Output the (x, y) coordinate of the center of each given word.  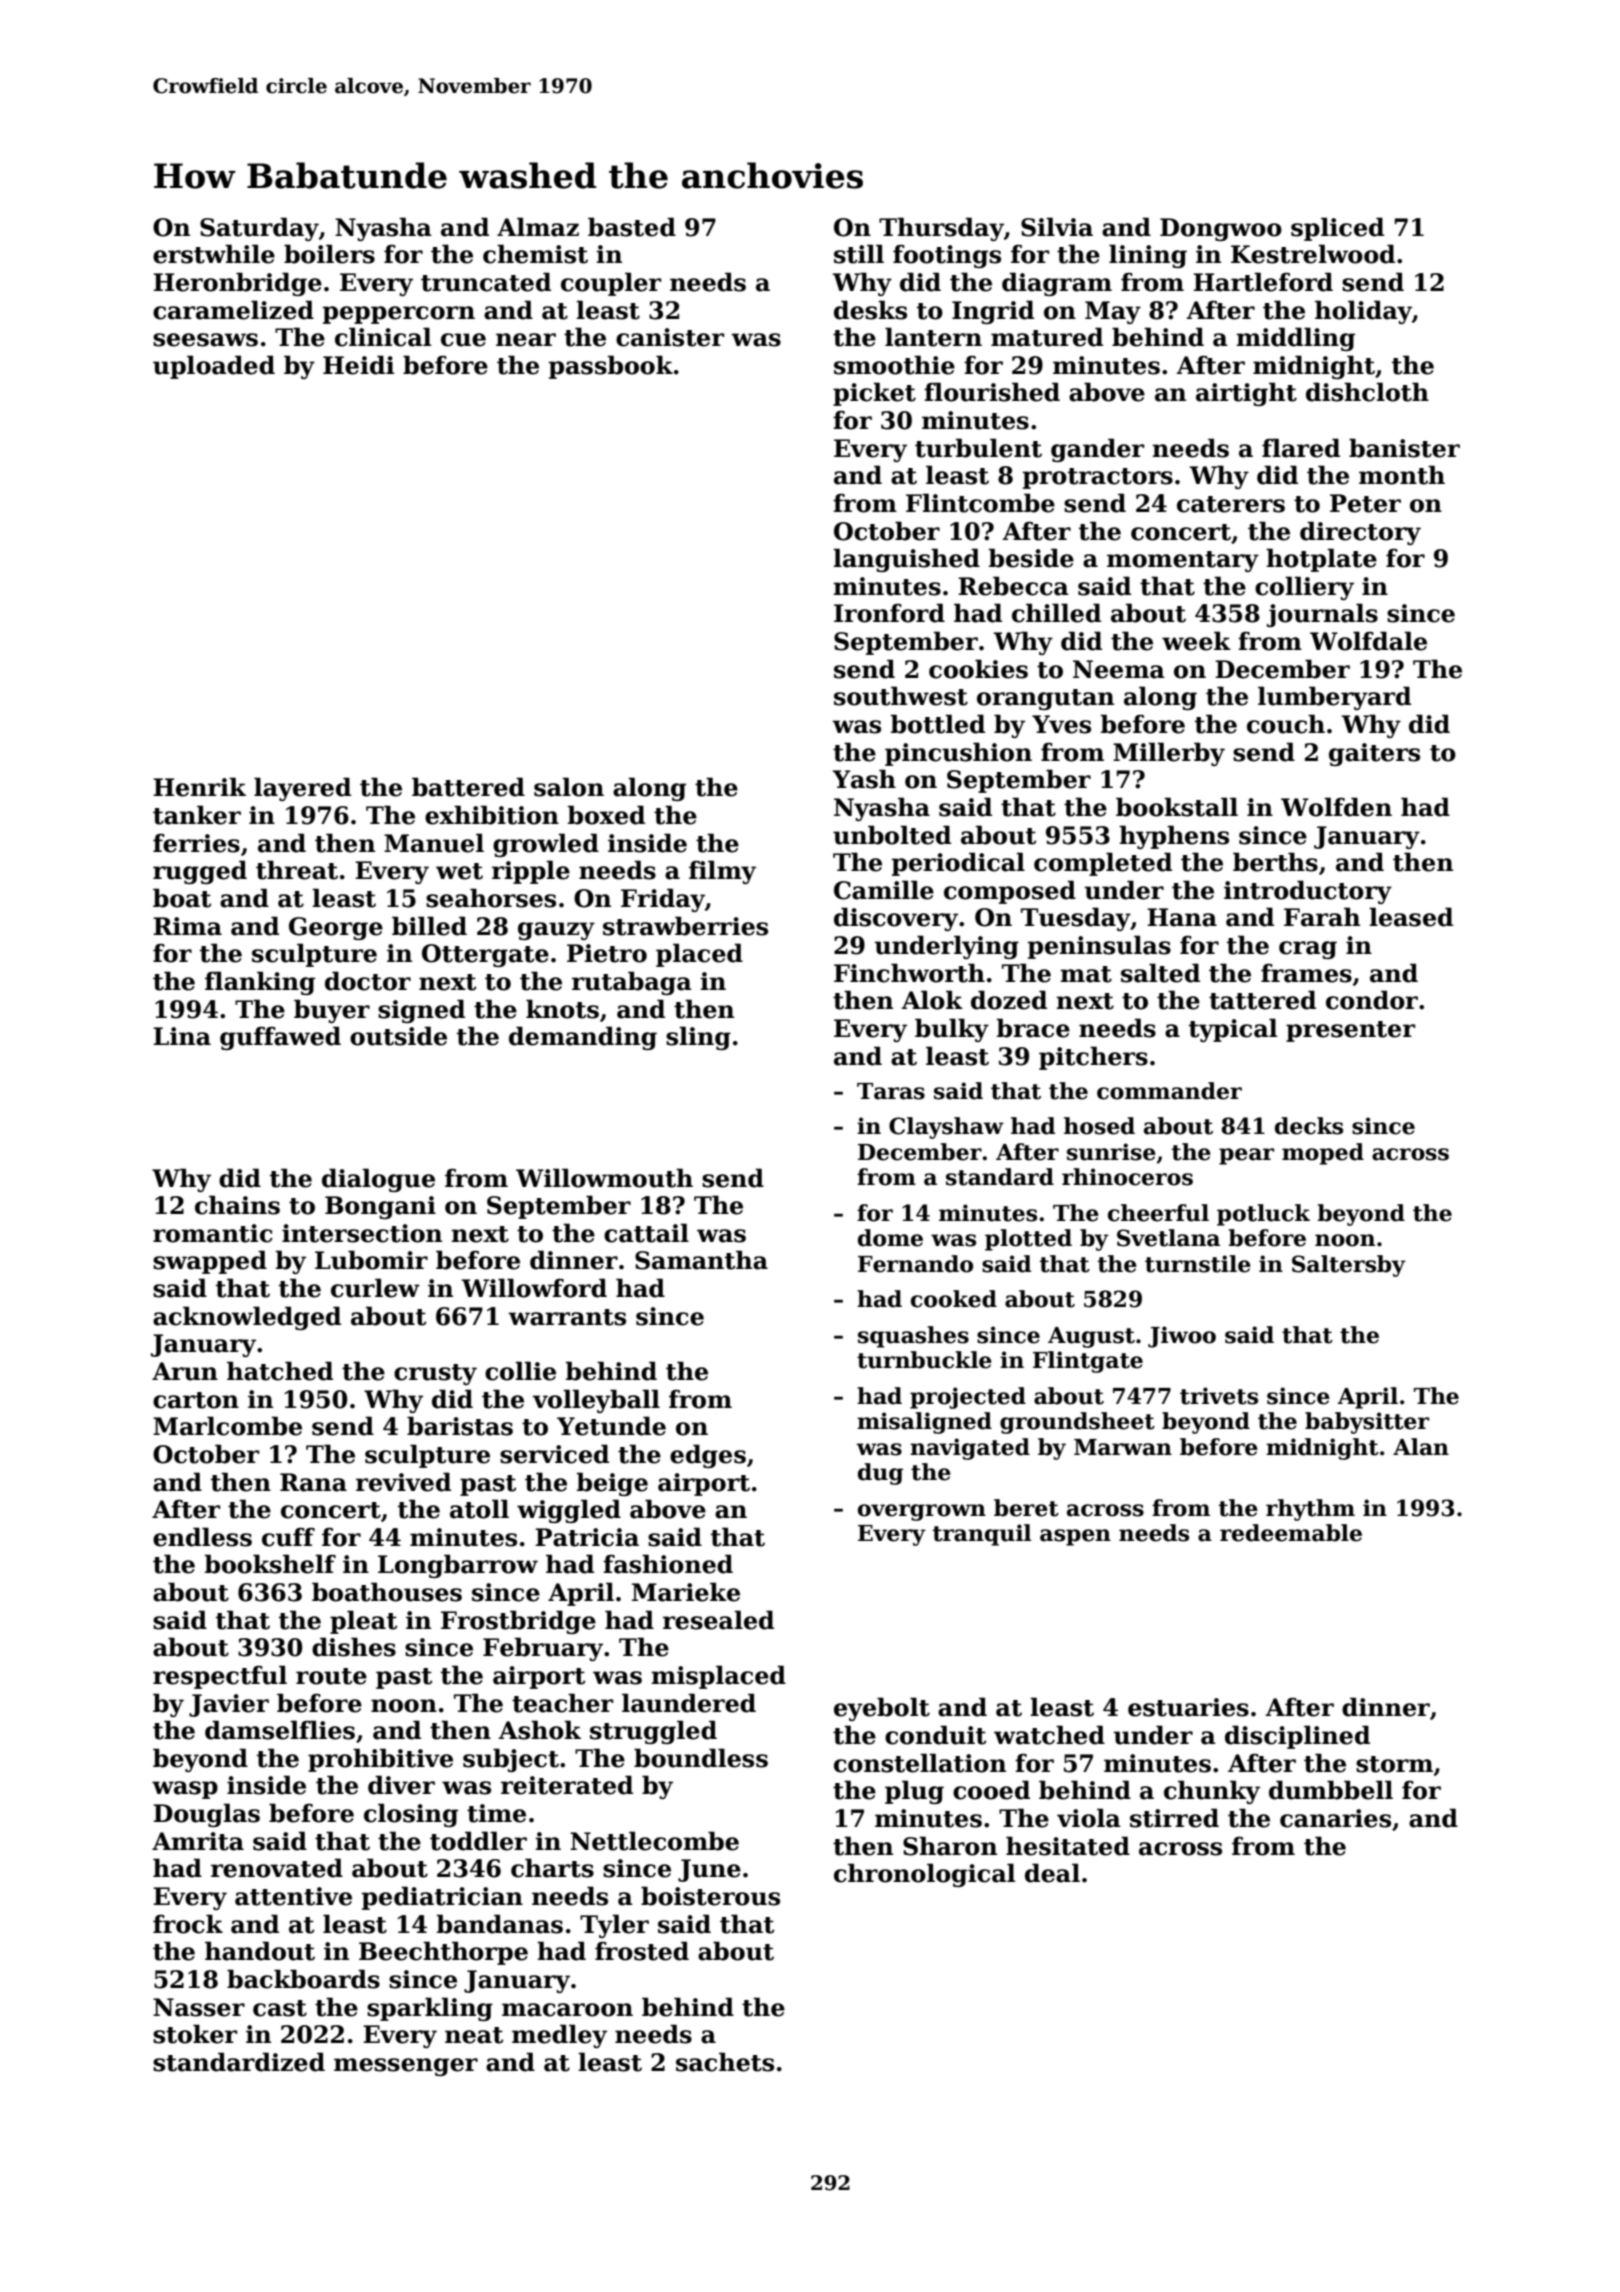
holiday (1363, 312)
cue (463, 340)
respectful (220, 1677)
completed (1103, 864)
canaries (1335, 1818)
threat (297, 870)
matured (1047, 337)
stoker (195, 2034)
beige (612, 1484)
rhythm (1310, 1510)
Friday (663, 900)
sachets (725, 2062)
